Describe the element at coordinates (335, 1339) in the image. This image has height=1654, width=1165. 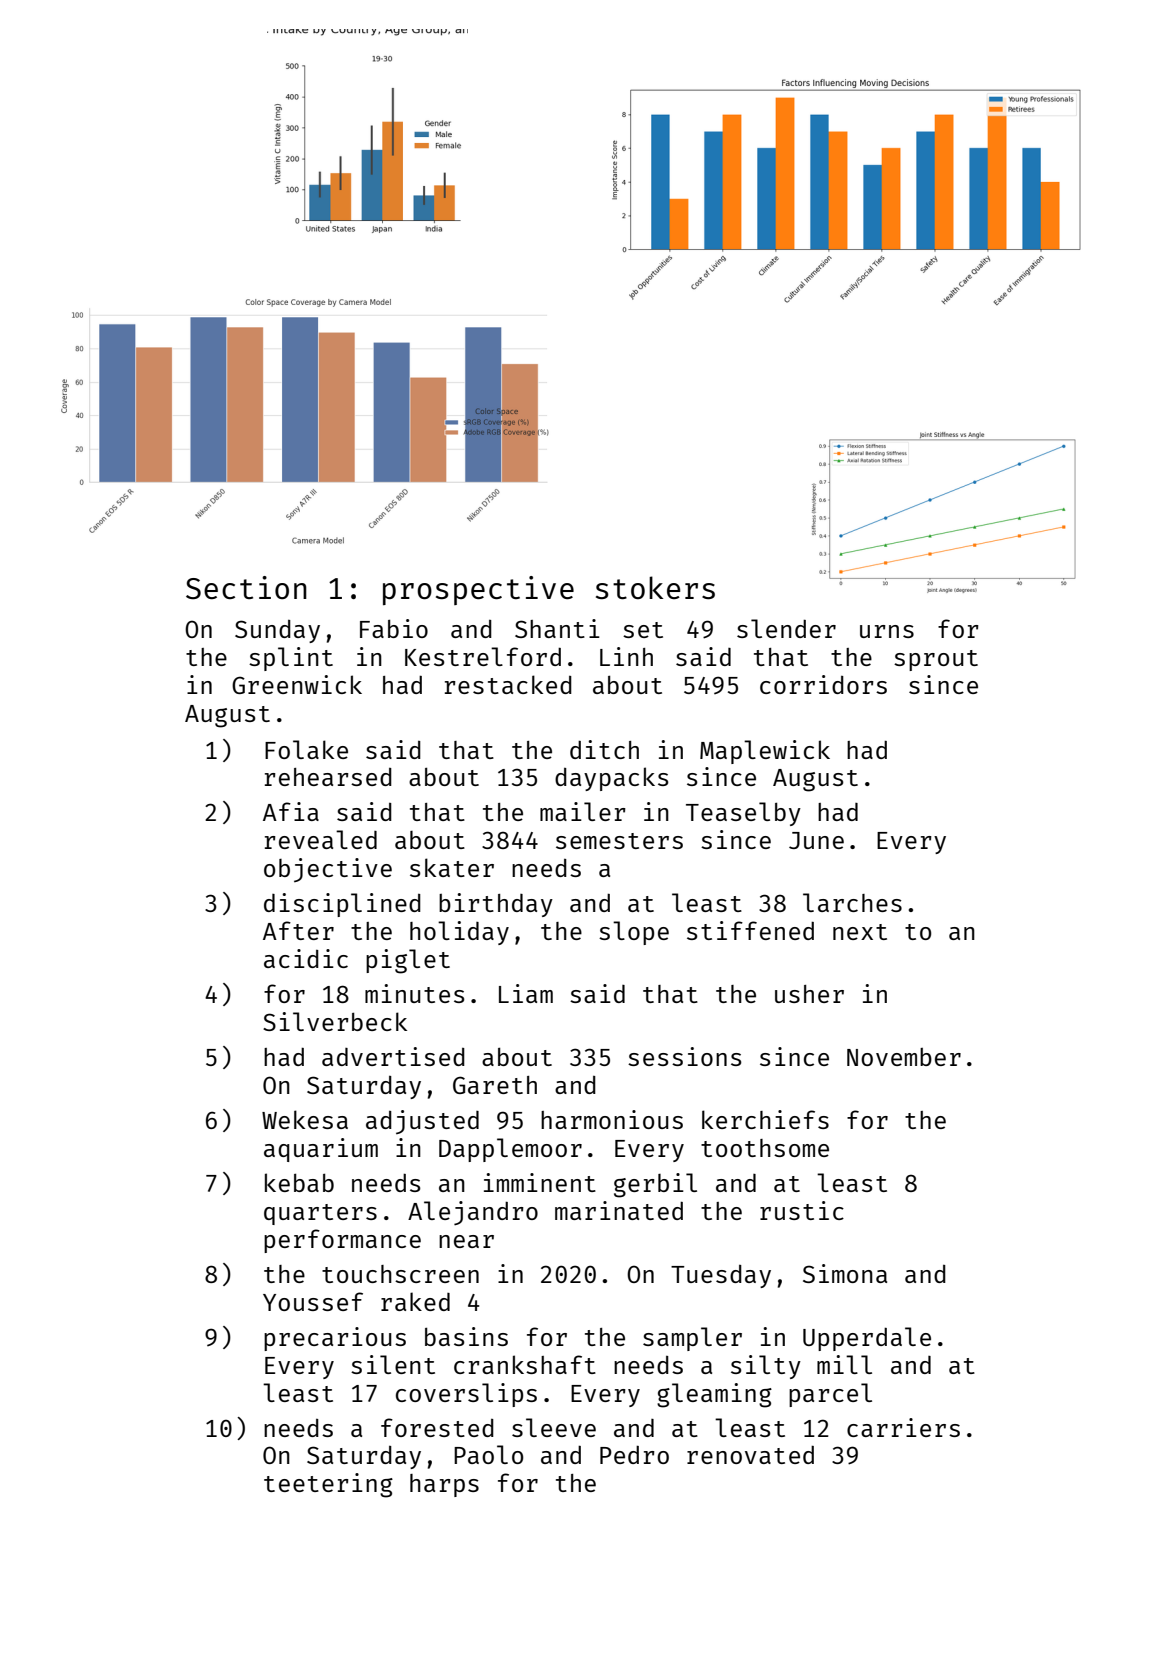
I see `precarious` at that location.
